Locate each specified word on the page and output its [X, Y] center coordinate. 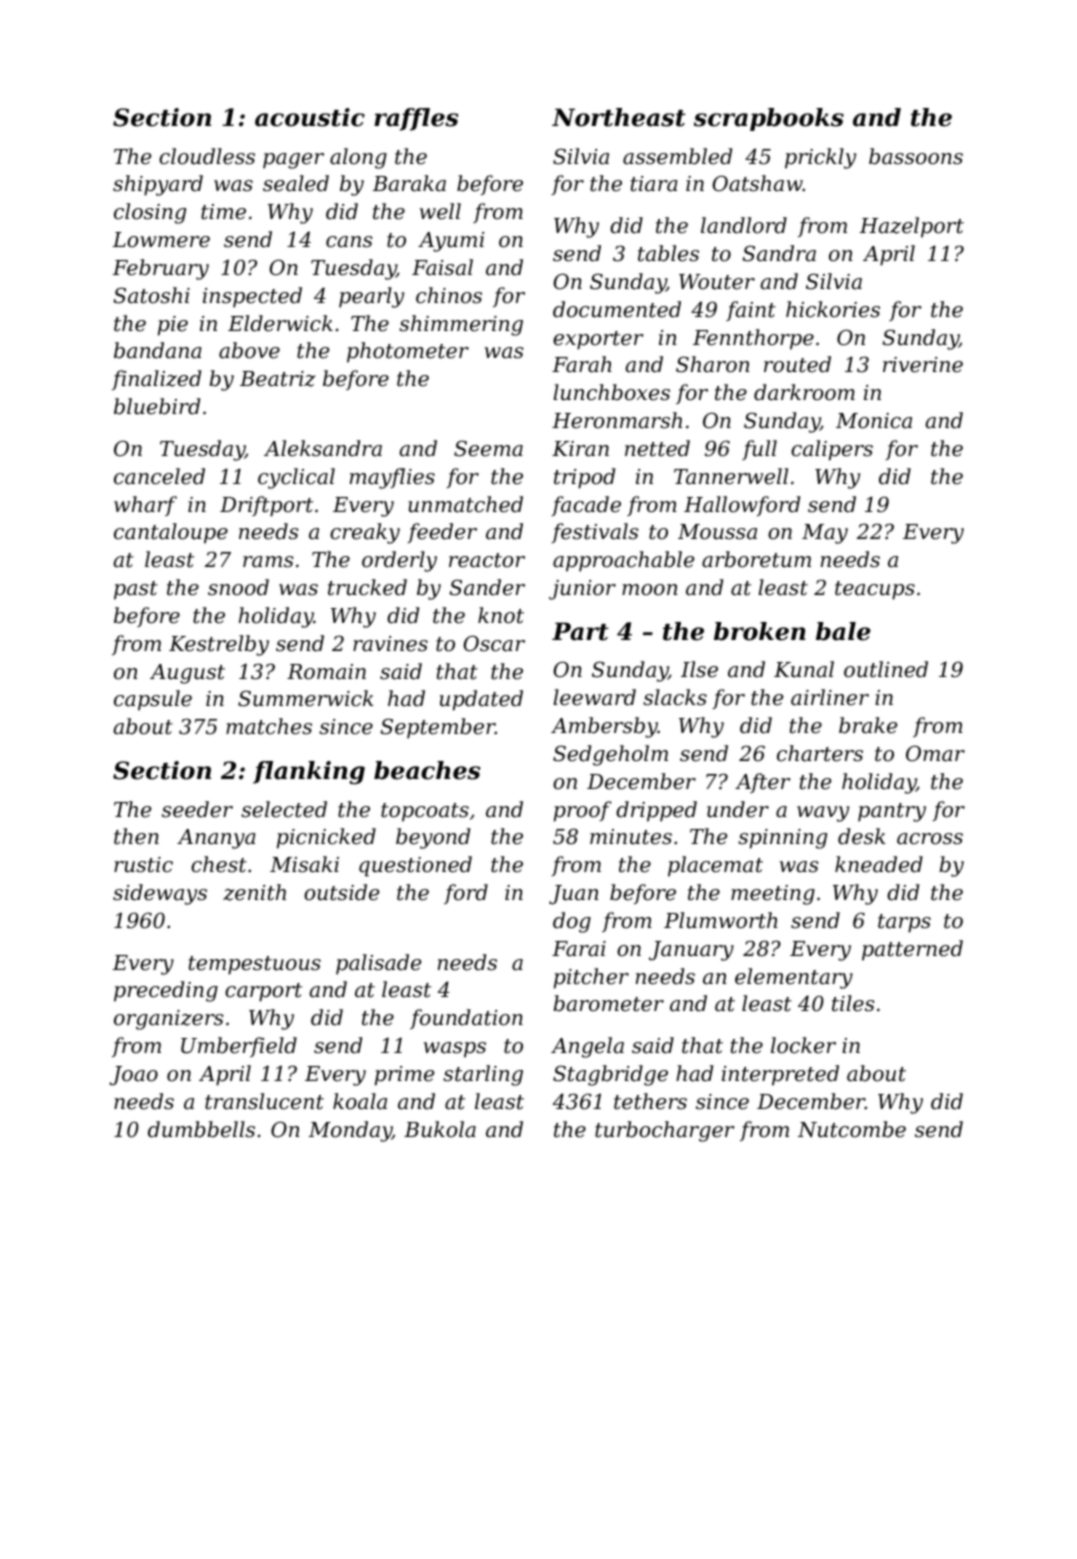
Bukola [440, 1129]
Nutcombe [852, 1129]
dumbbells [201, 1129]
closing [150, 213]
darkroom [804, 392]
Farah [582, 364]
